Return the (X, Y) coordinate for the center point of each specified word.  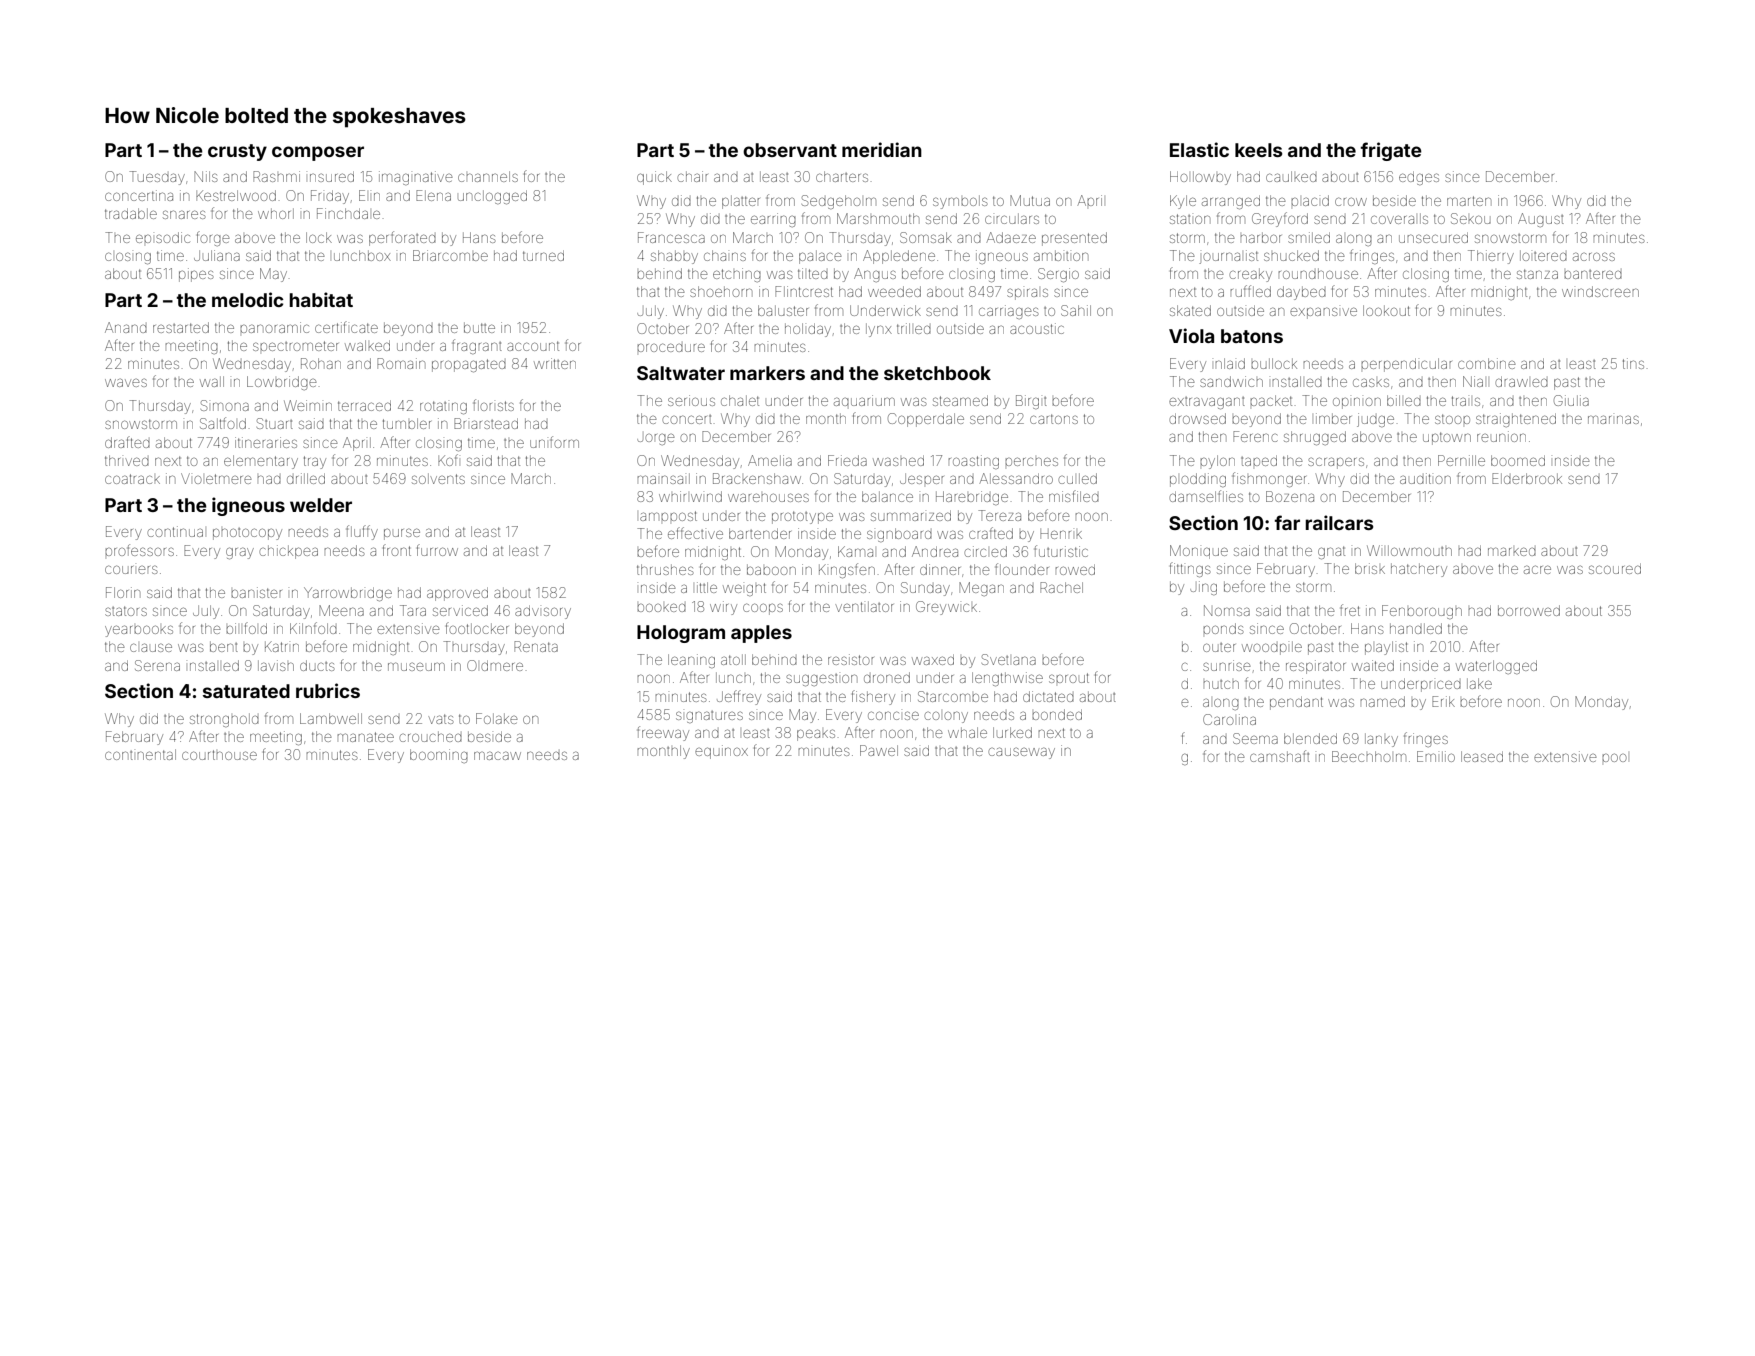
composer (318, 153)
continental (140, 754)
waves (126, 382)
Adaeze (1011, 237)
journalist (1228, 257)
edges (1419, 178)
